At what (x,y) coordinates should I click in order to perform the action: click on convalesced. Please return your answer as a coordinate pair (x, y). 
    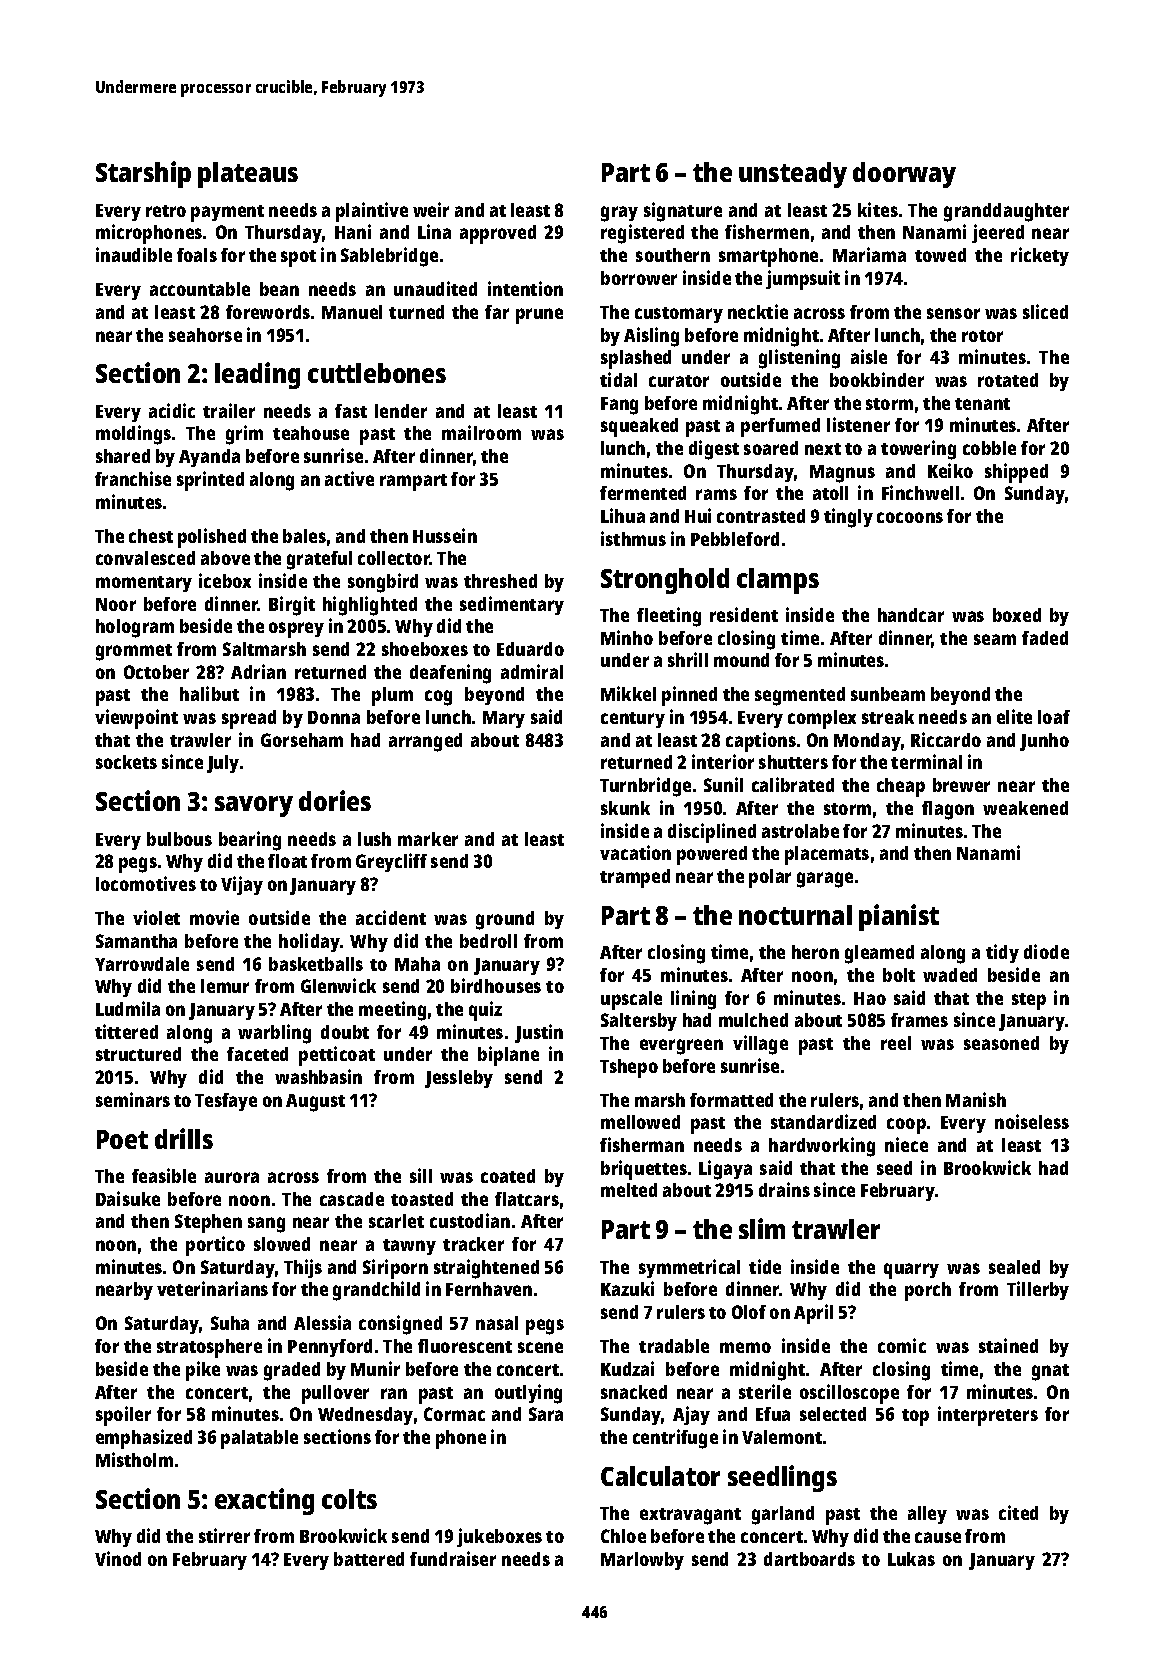
    Looking at the image, I should click on (145, 558).
